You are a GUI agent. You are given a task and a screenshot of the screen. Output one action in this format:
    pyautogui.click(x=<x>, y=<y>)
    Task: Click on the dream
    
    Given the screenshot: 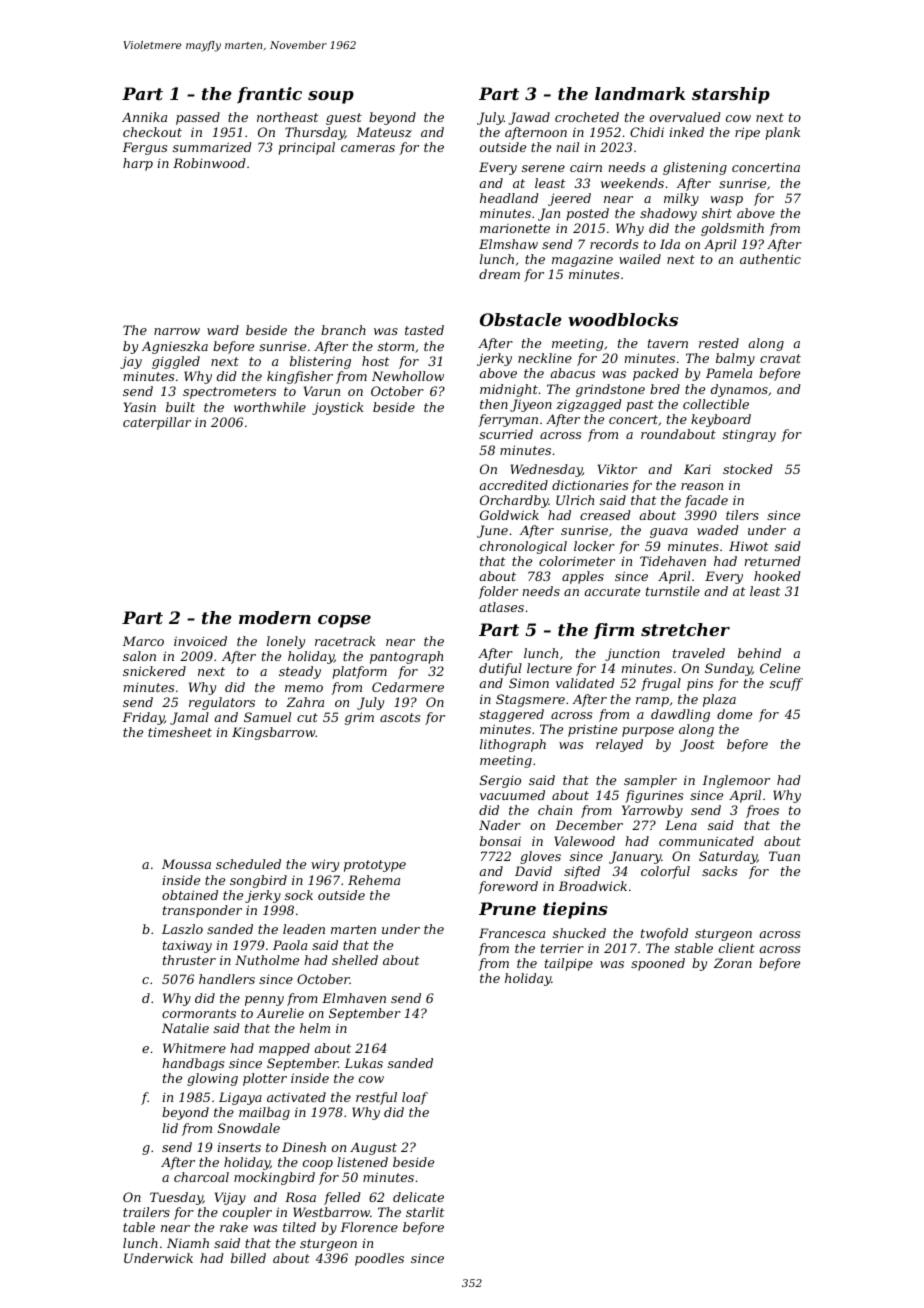 What is the action you would take?
    pyautogui.click(x=499, y=274)
